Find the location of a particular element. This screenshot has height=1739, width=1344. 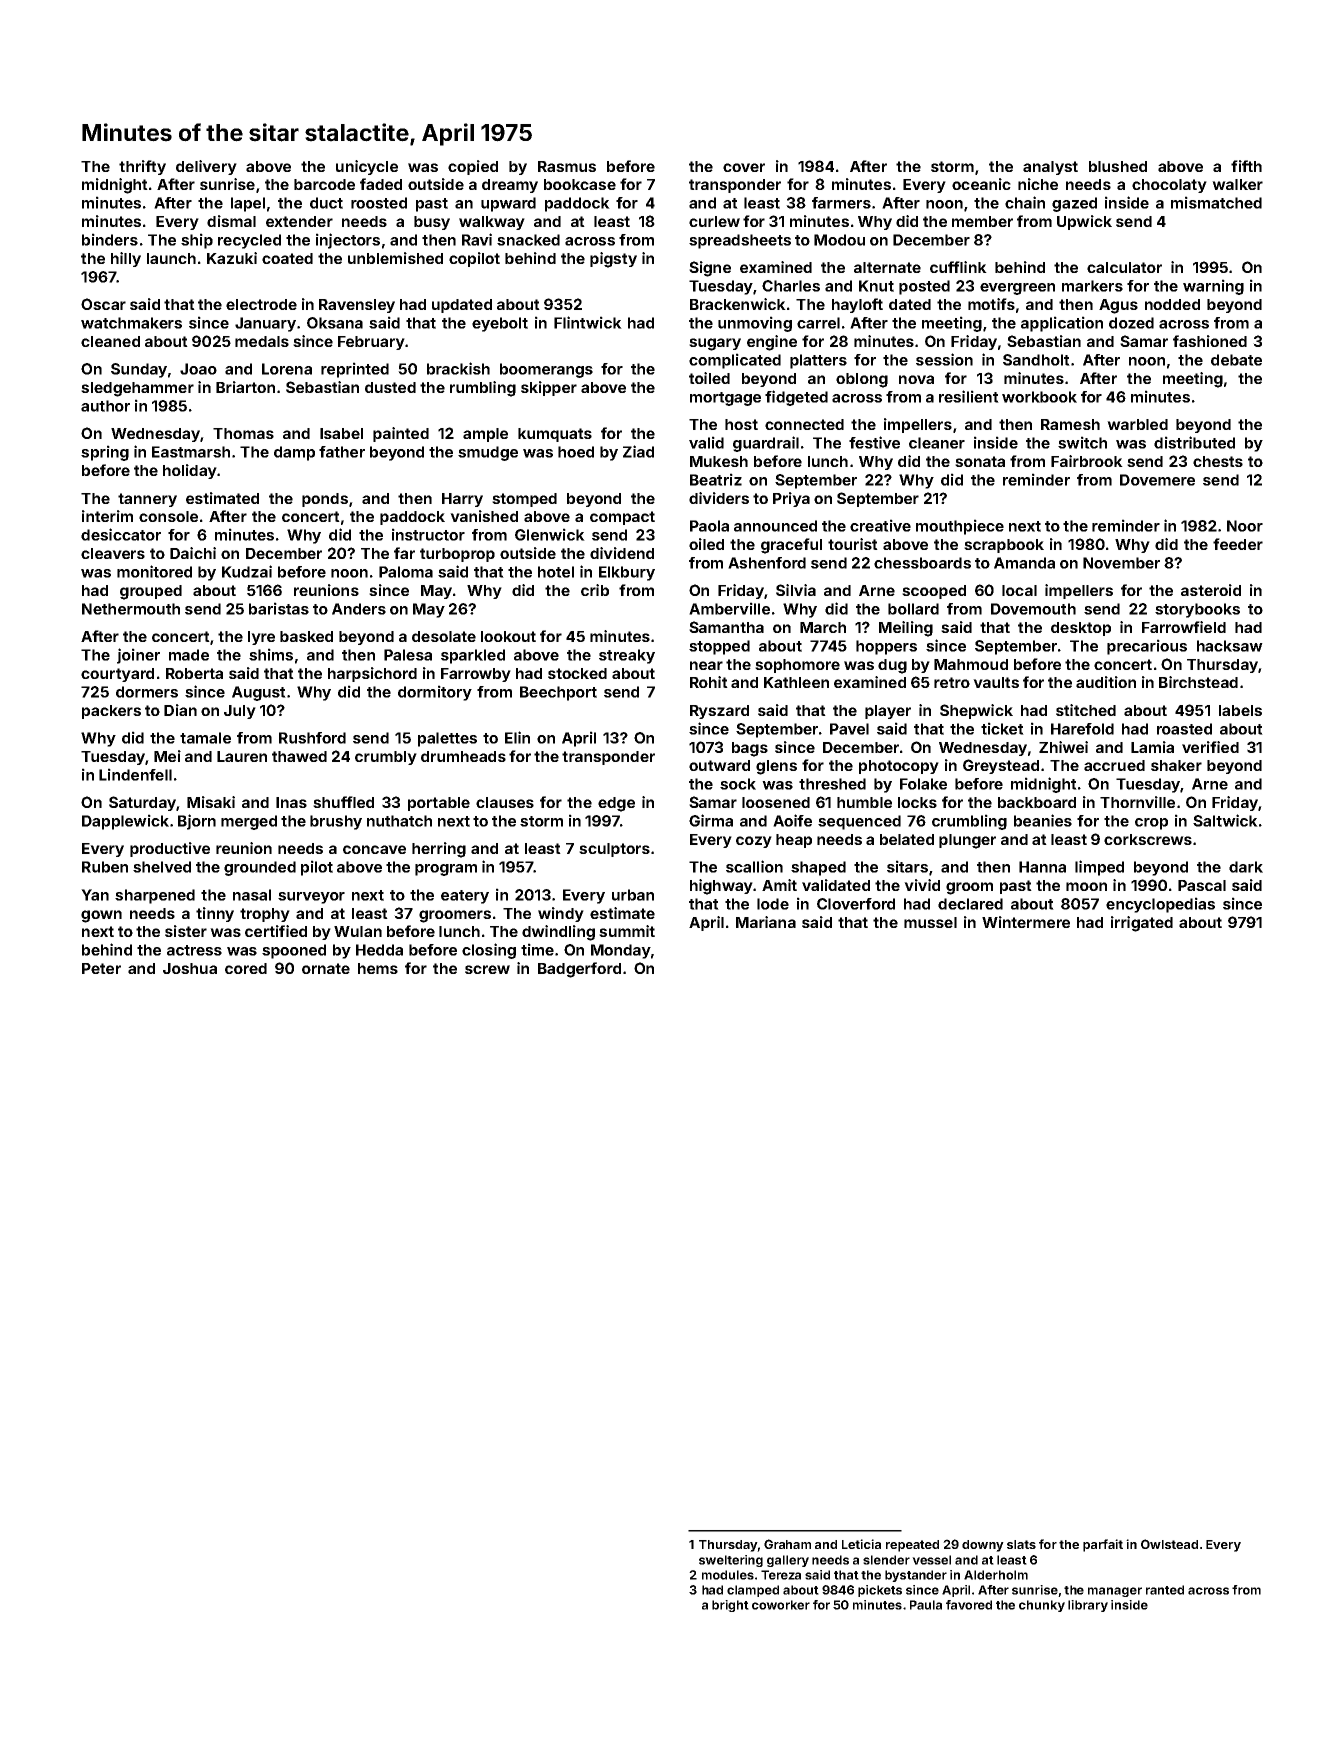

irrigated is located at coordinates (1142, 924).
